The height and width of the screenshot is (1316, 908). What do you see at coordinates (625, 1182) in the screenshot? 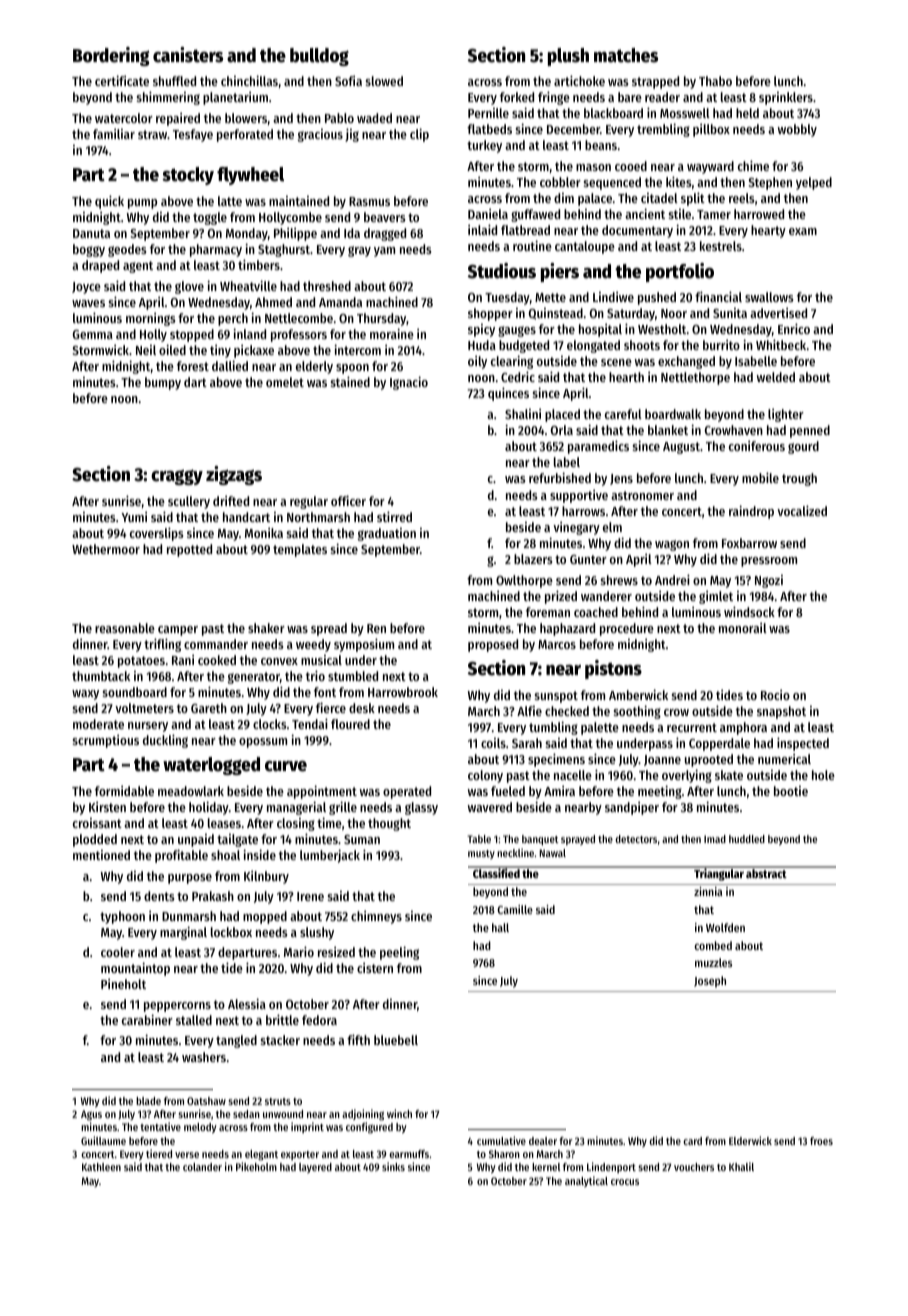
I see `crocus` at bounding box center [625, 1182].
